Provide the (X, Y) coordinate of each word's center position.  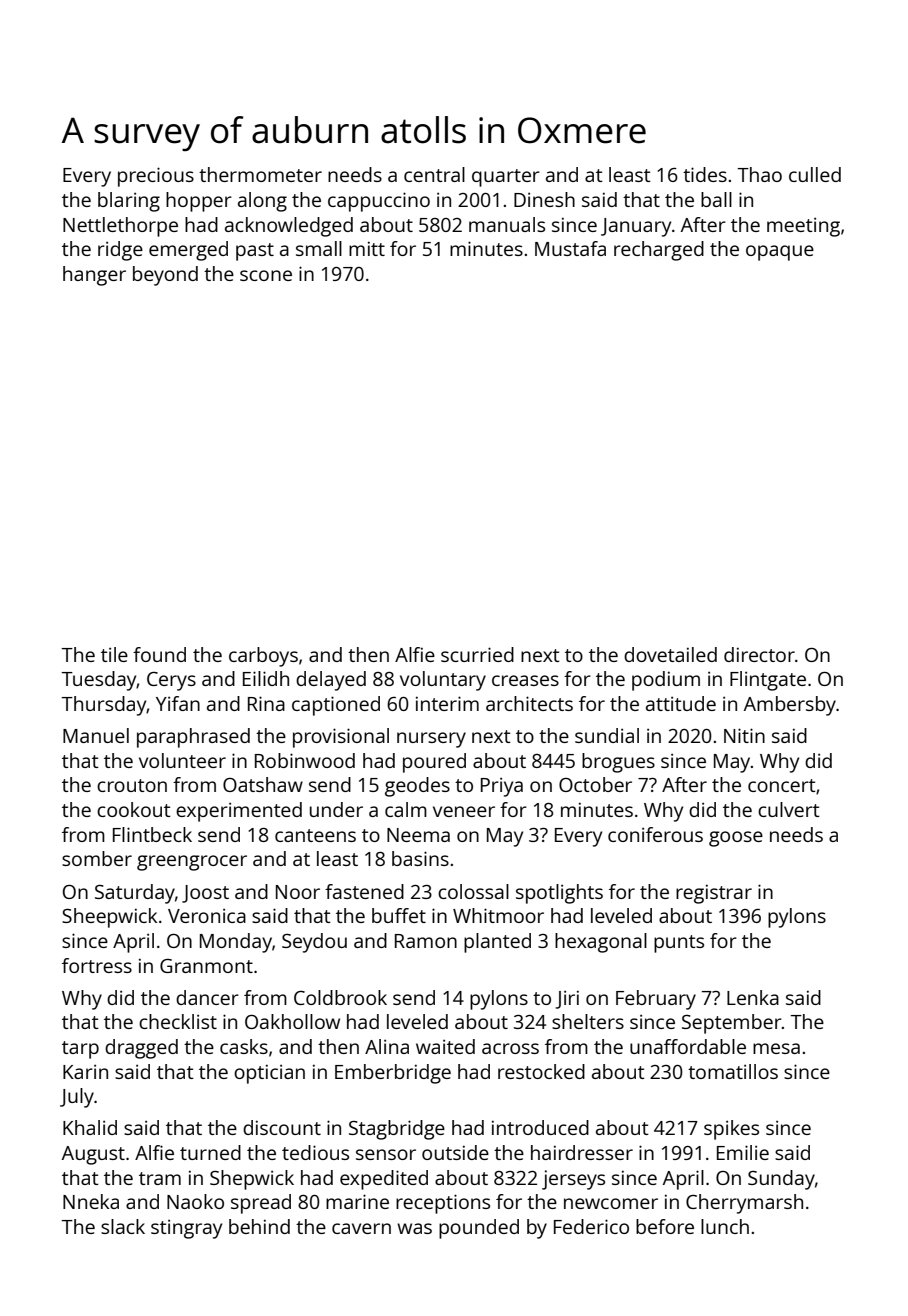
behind (259, 1226)
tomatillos (733, 1071)
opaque (780, 253)
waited (445, 1046)
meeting (803, 227)
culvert (789, 809)
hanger (94, 276)
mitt (367, 248)
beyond (165, 276)
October (595, 784)
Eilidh (266, 678)
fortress (97, 965)
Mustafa (570, 248)
